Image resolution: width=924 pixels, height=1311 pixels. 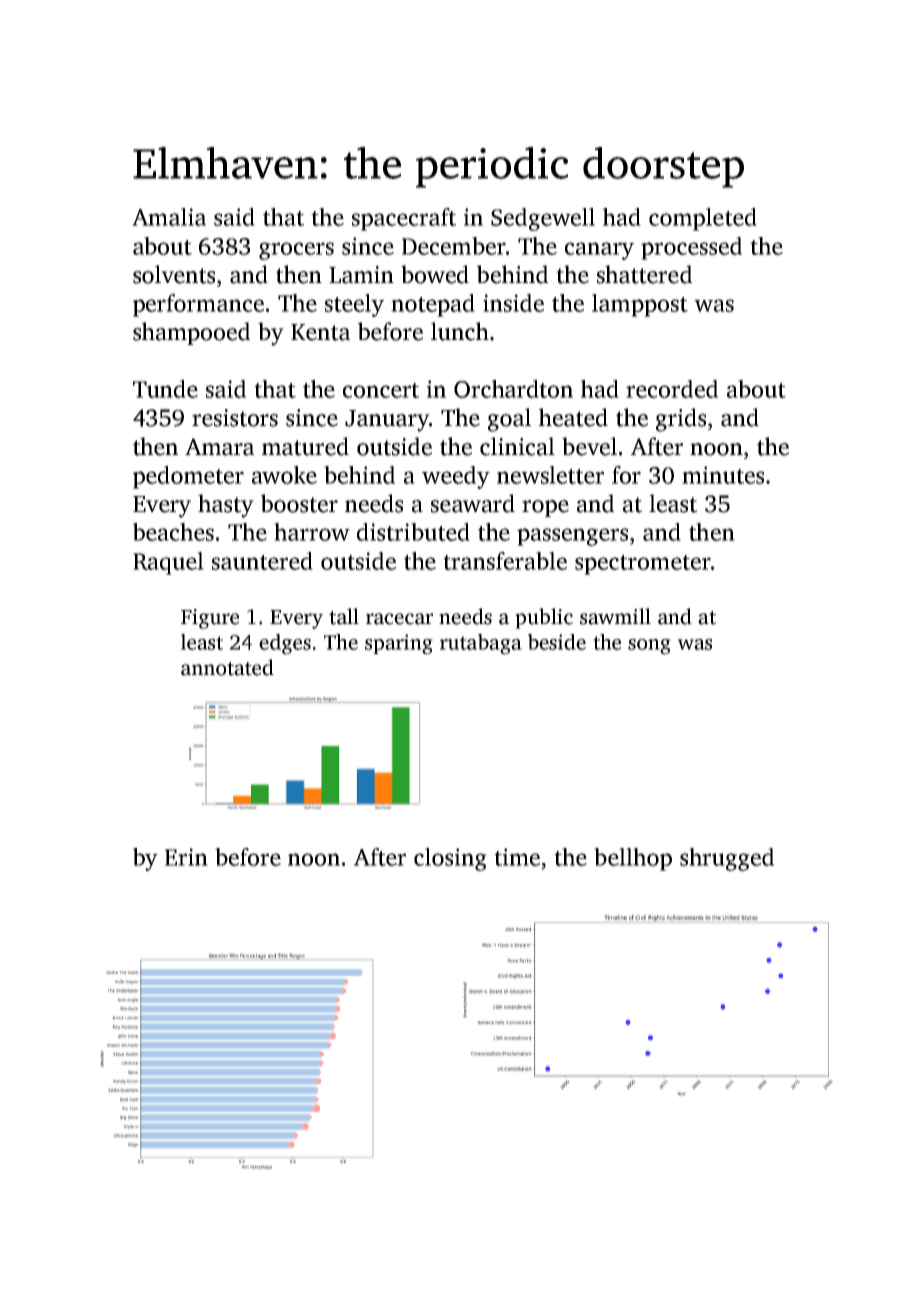 What do you see at coordinates (450, 859) in the screenshot?
I see `closing` at bounding box center [450, 859].
